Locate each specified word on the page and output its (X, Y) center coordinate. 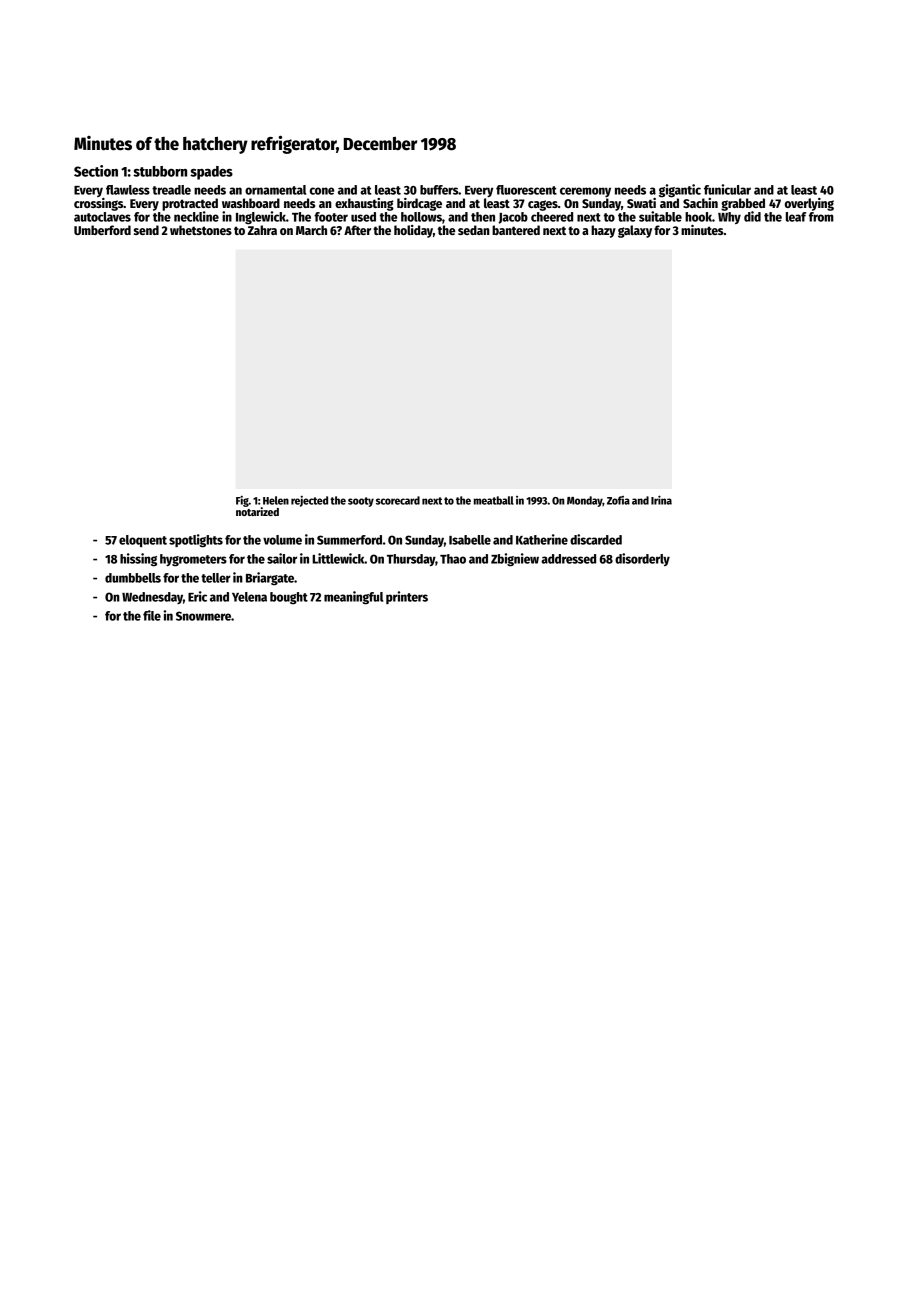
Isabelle (470, 540)
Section (96, 171)
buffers (439, 190)
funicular (727, 189)
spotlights (196, 541)
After (357, 230)
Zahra (262, 230)
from (821, 217)
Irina (661, 500)
